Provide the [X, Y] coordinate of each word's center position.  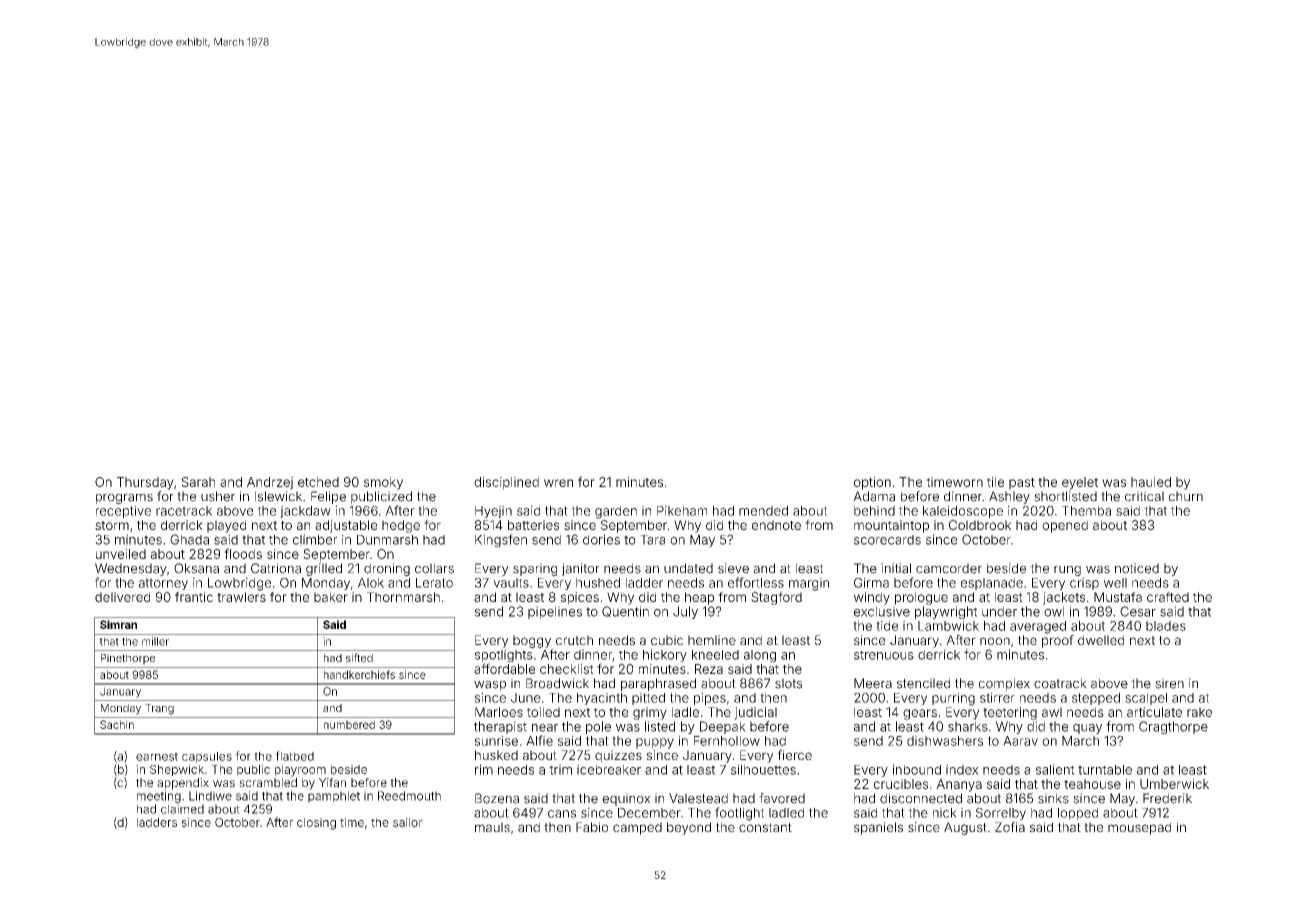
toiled [543, 712]
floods [243, 553]
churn [1186, 496]
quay [1087, 729]
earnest [157, 756]
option [872, 483]
